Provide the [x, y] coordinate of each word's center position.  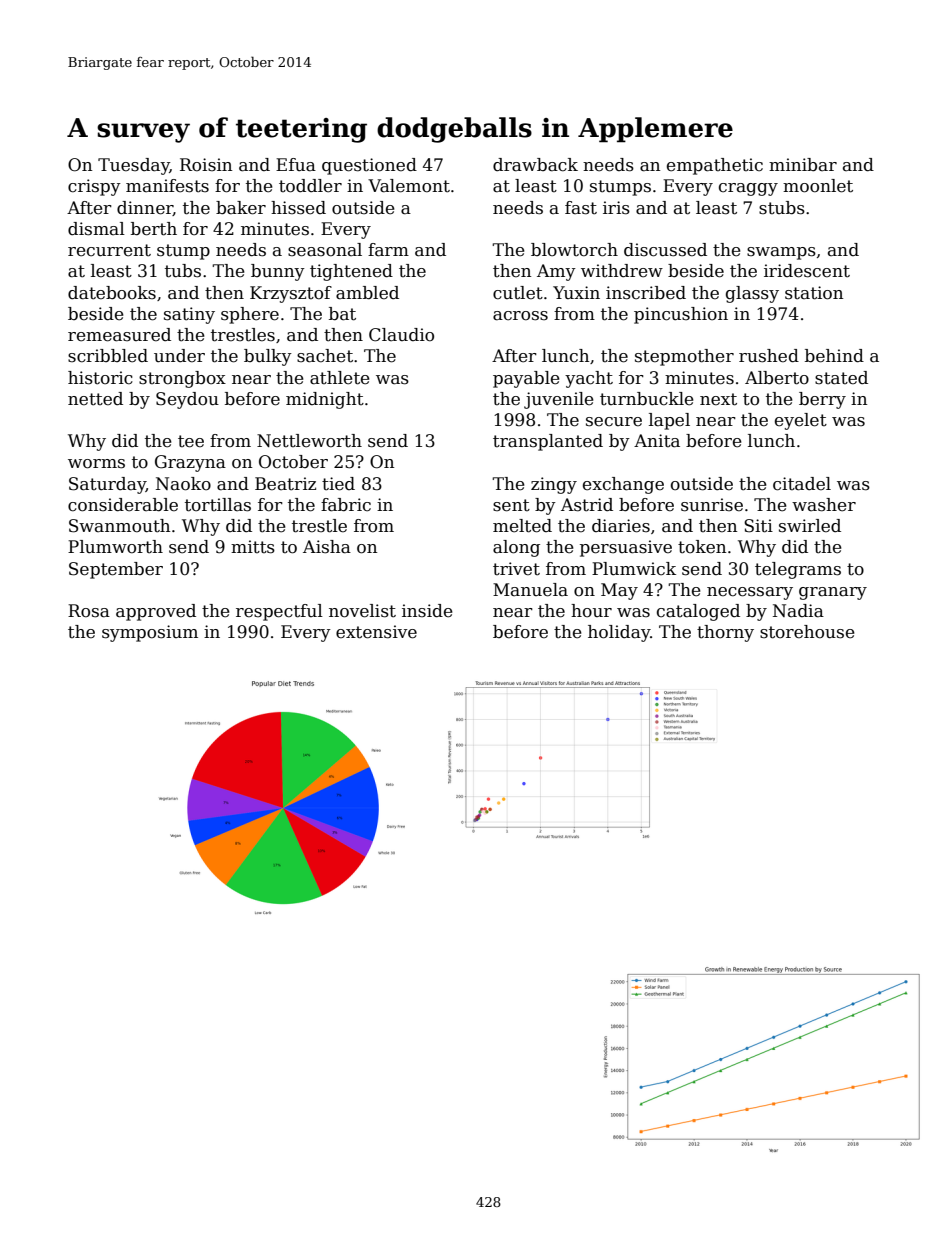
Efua [296, 165]
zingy [554, 485]
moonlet [818, 186]
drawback [535, 165]
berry [822, 400]
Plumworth [115, 547]
